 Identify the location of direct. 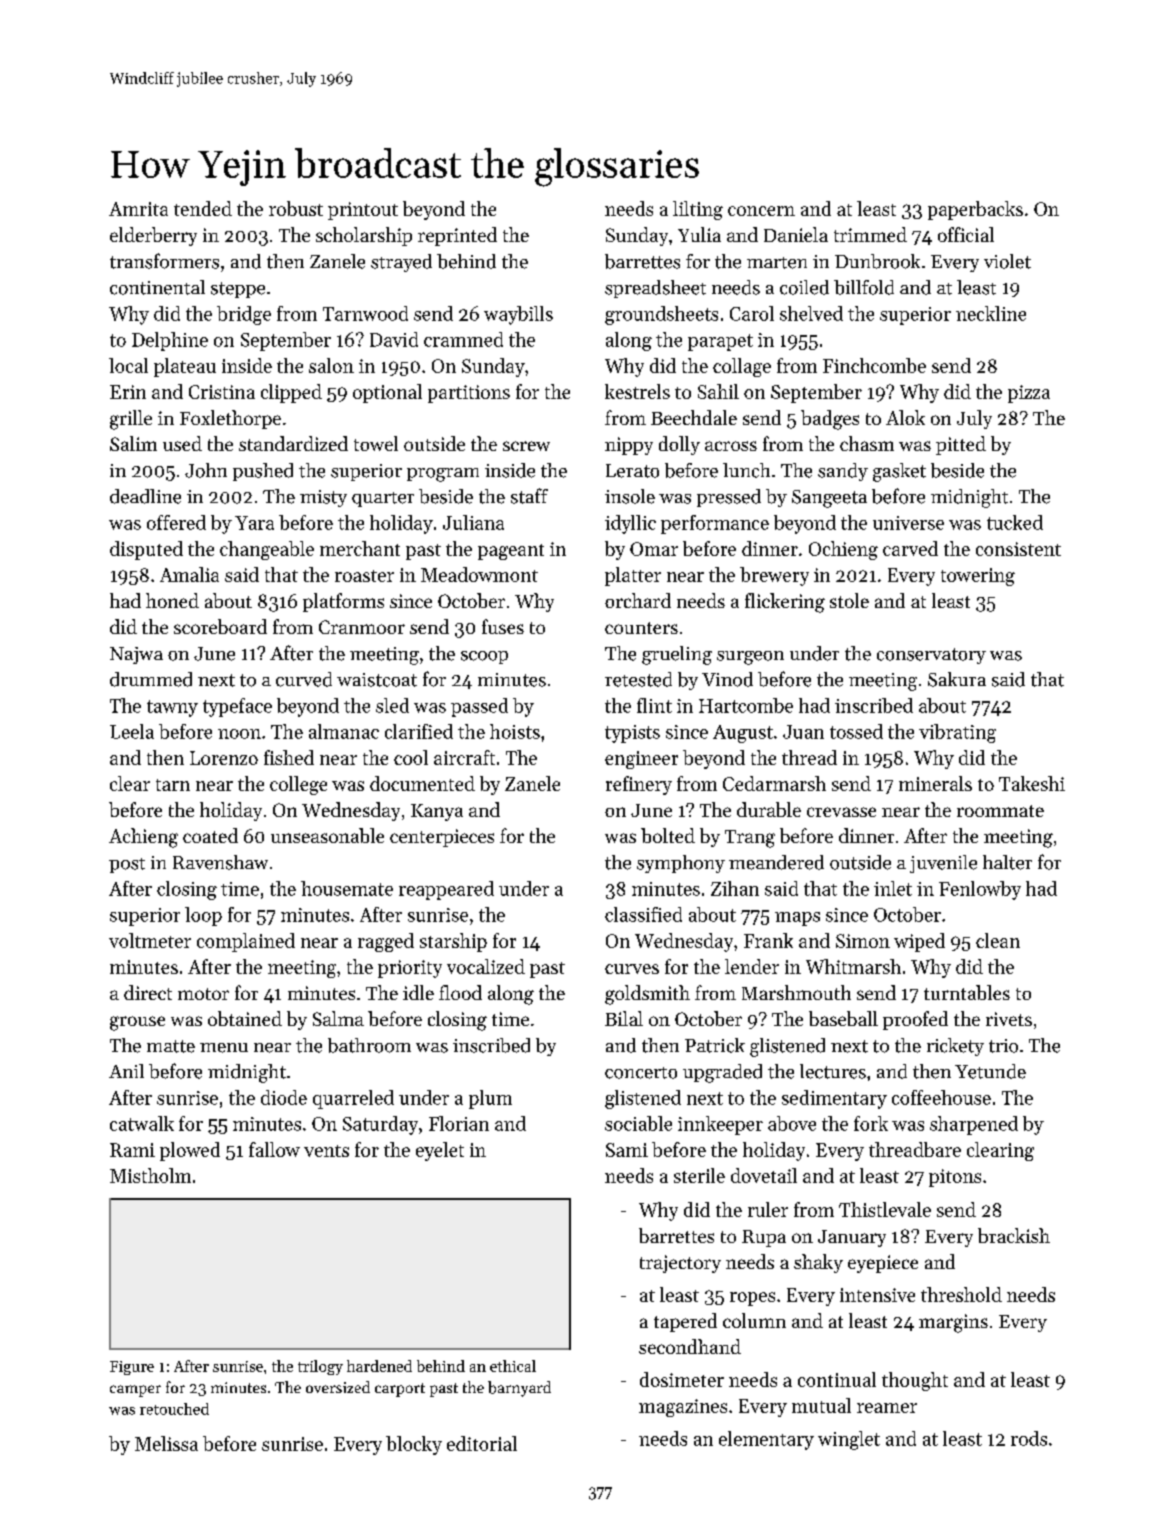
(148, 992).
